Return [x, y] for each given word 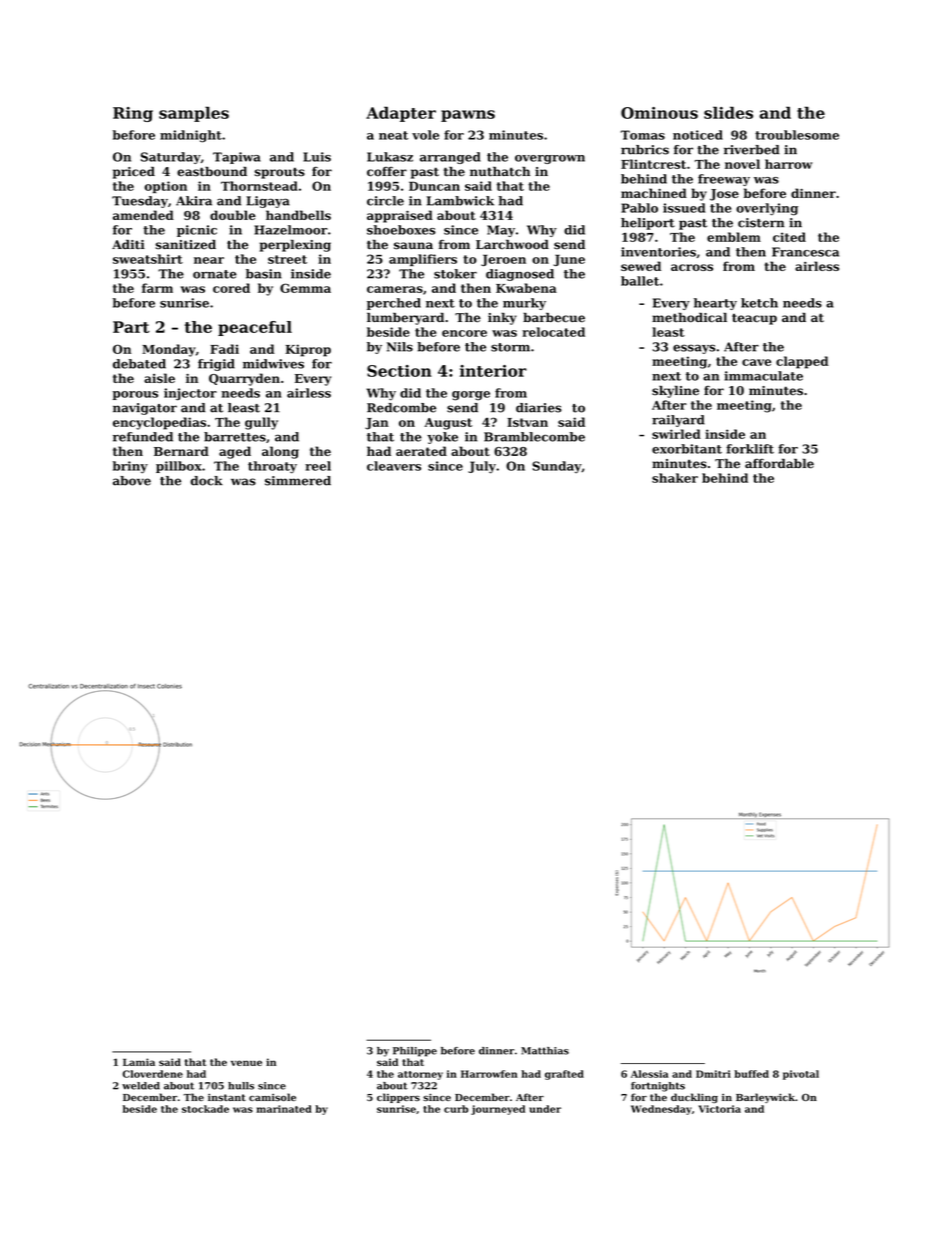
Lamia [139, 1062]
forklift [750, 449]
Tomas [643, 135]
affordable [779, 463]
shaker [675, 478]
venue [246, 1063]
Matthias [545, 1051]
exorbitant [687, 449]
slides [728, 112]
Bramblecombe [534, 437]
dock [206, 481]
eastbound [212, 172]
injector [190, 394]
